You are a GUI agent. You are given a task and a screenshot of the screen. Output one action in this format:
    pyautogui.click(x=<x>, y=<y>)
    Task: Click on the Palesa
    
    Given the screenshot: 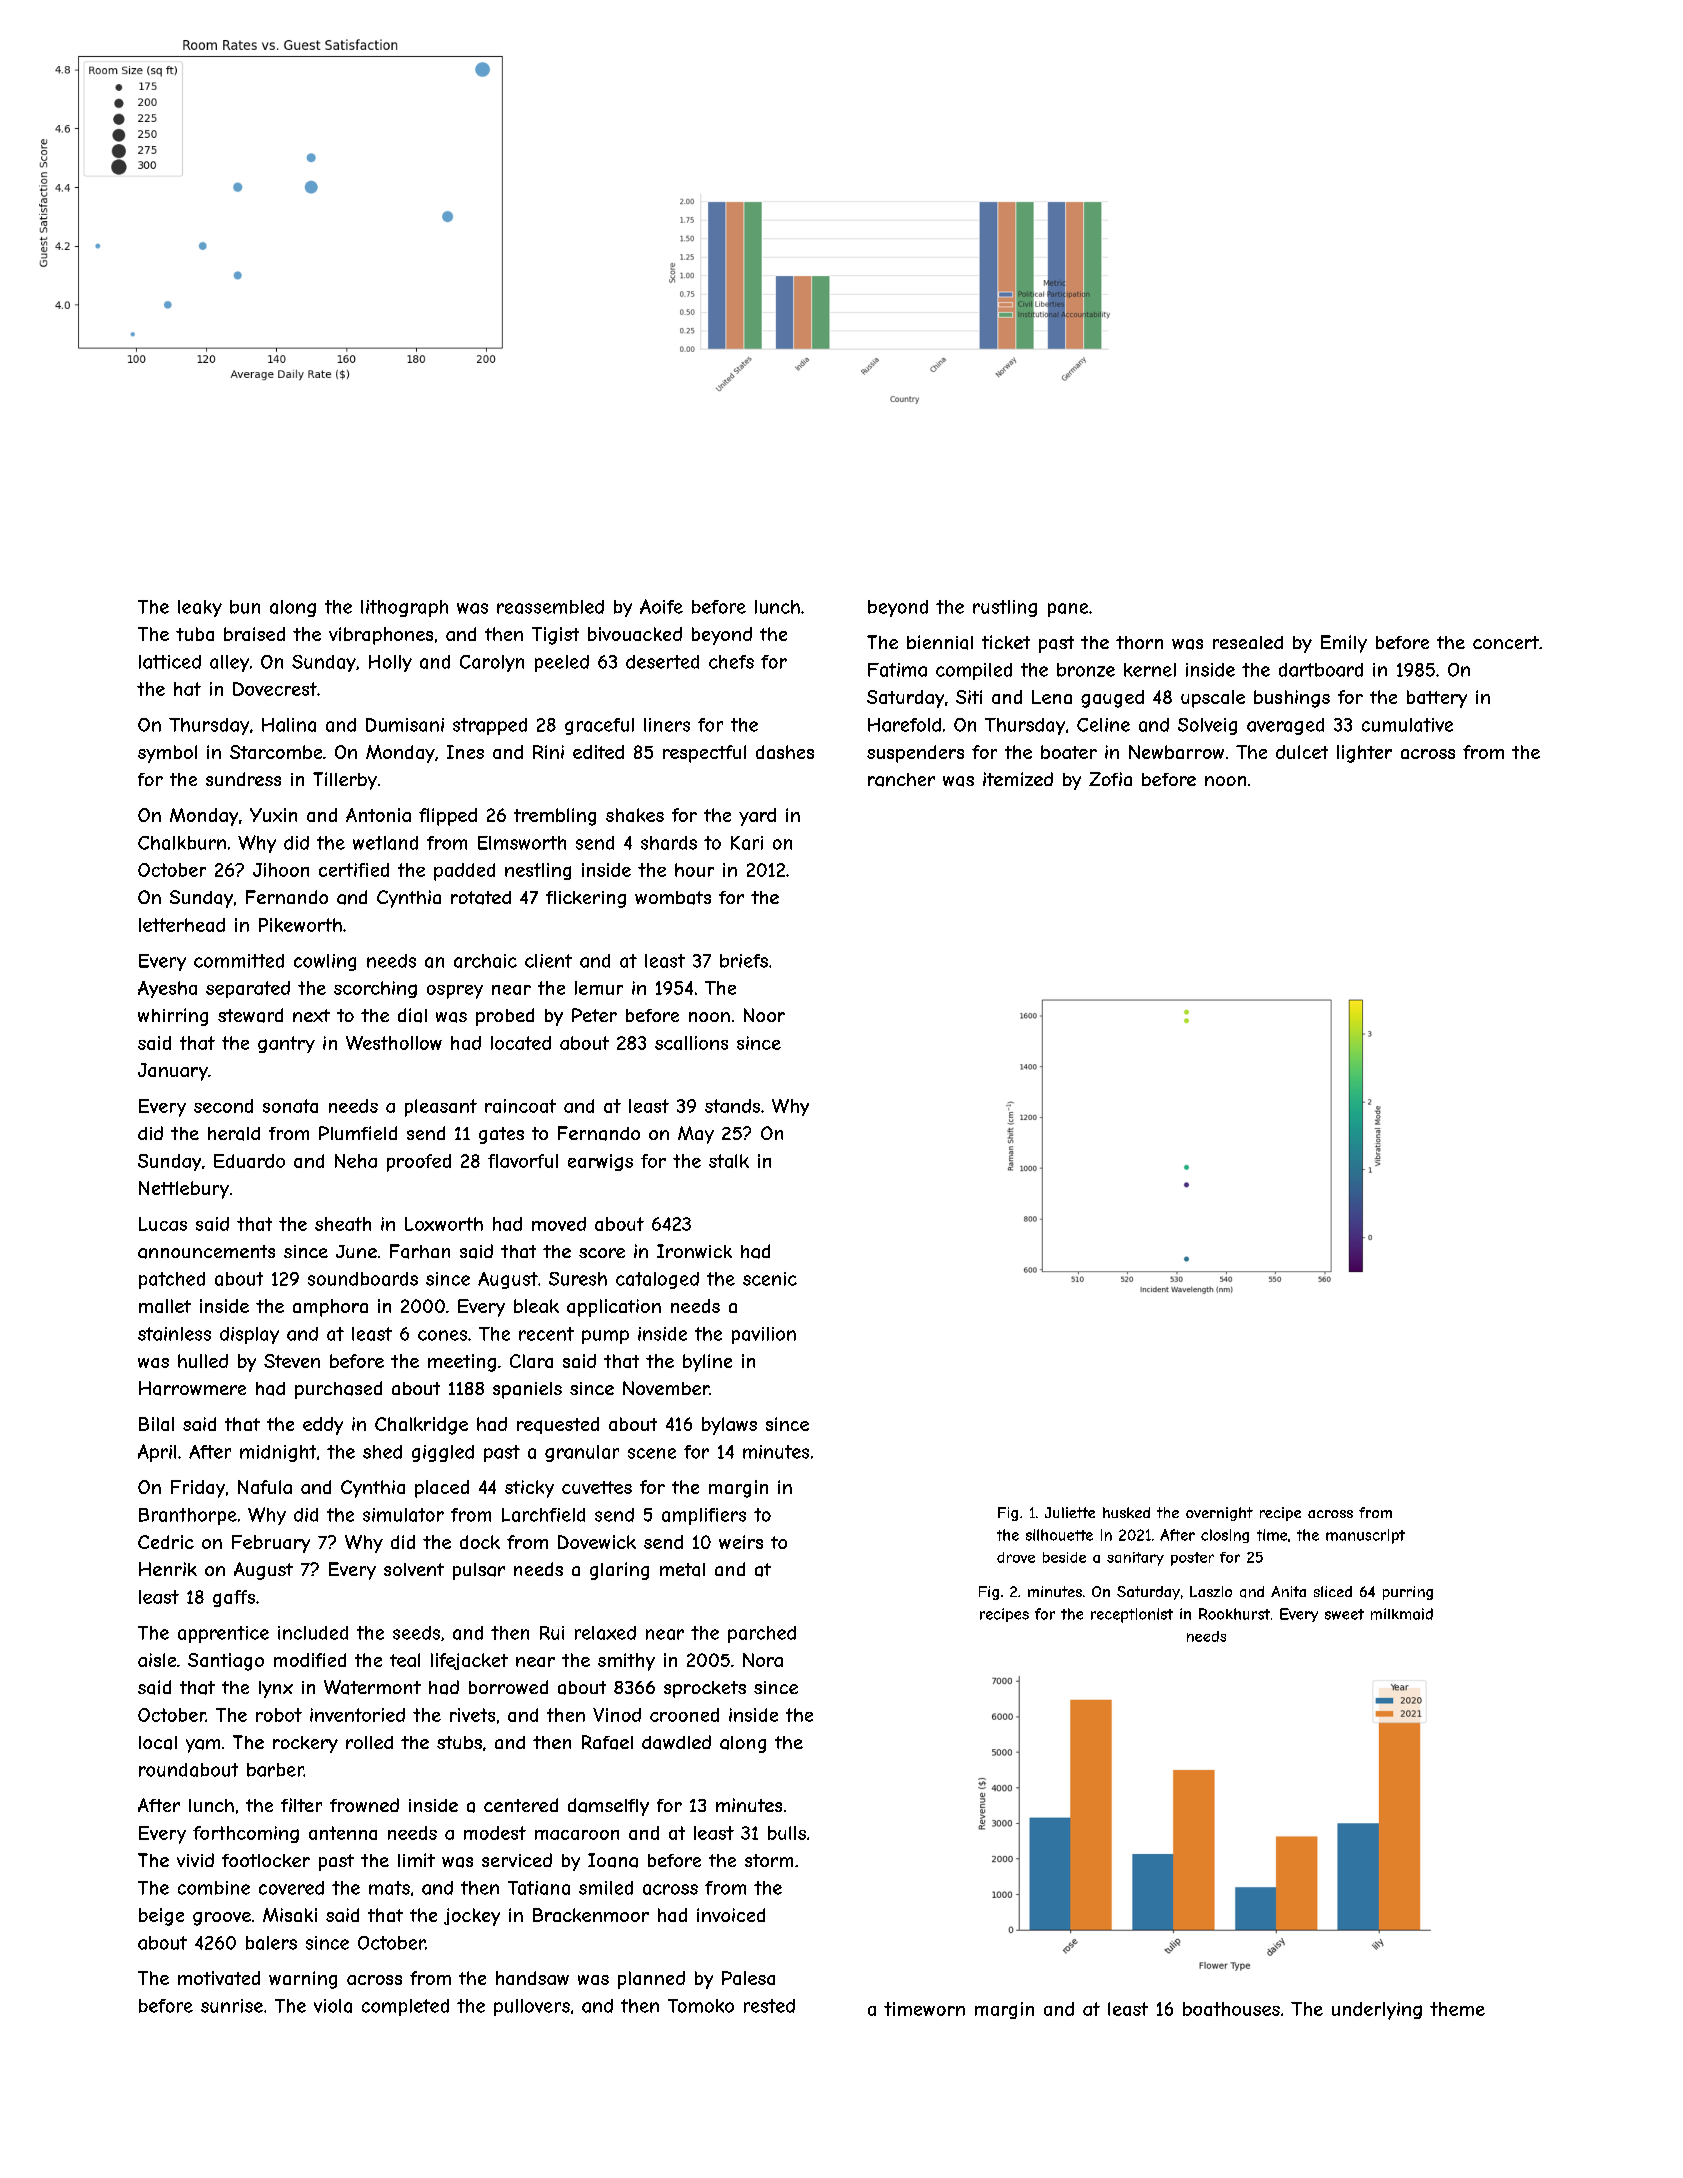 What is the action you would take?
    pyautogui.click(x=748, y=1978)
